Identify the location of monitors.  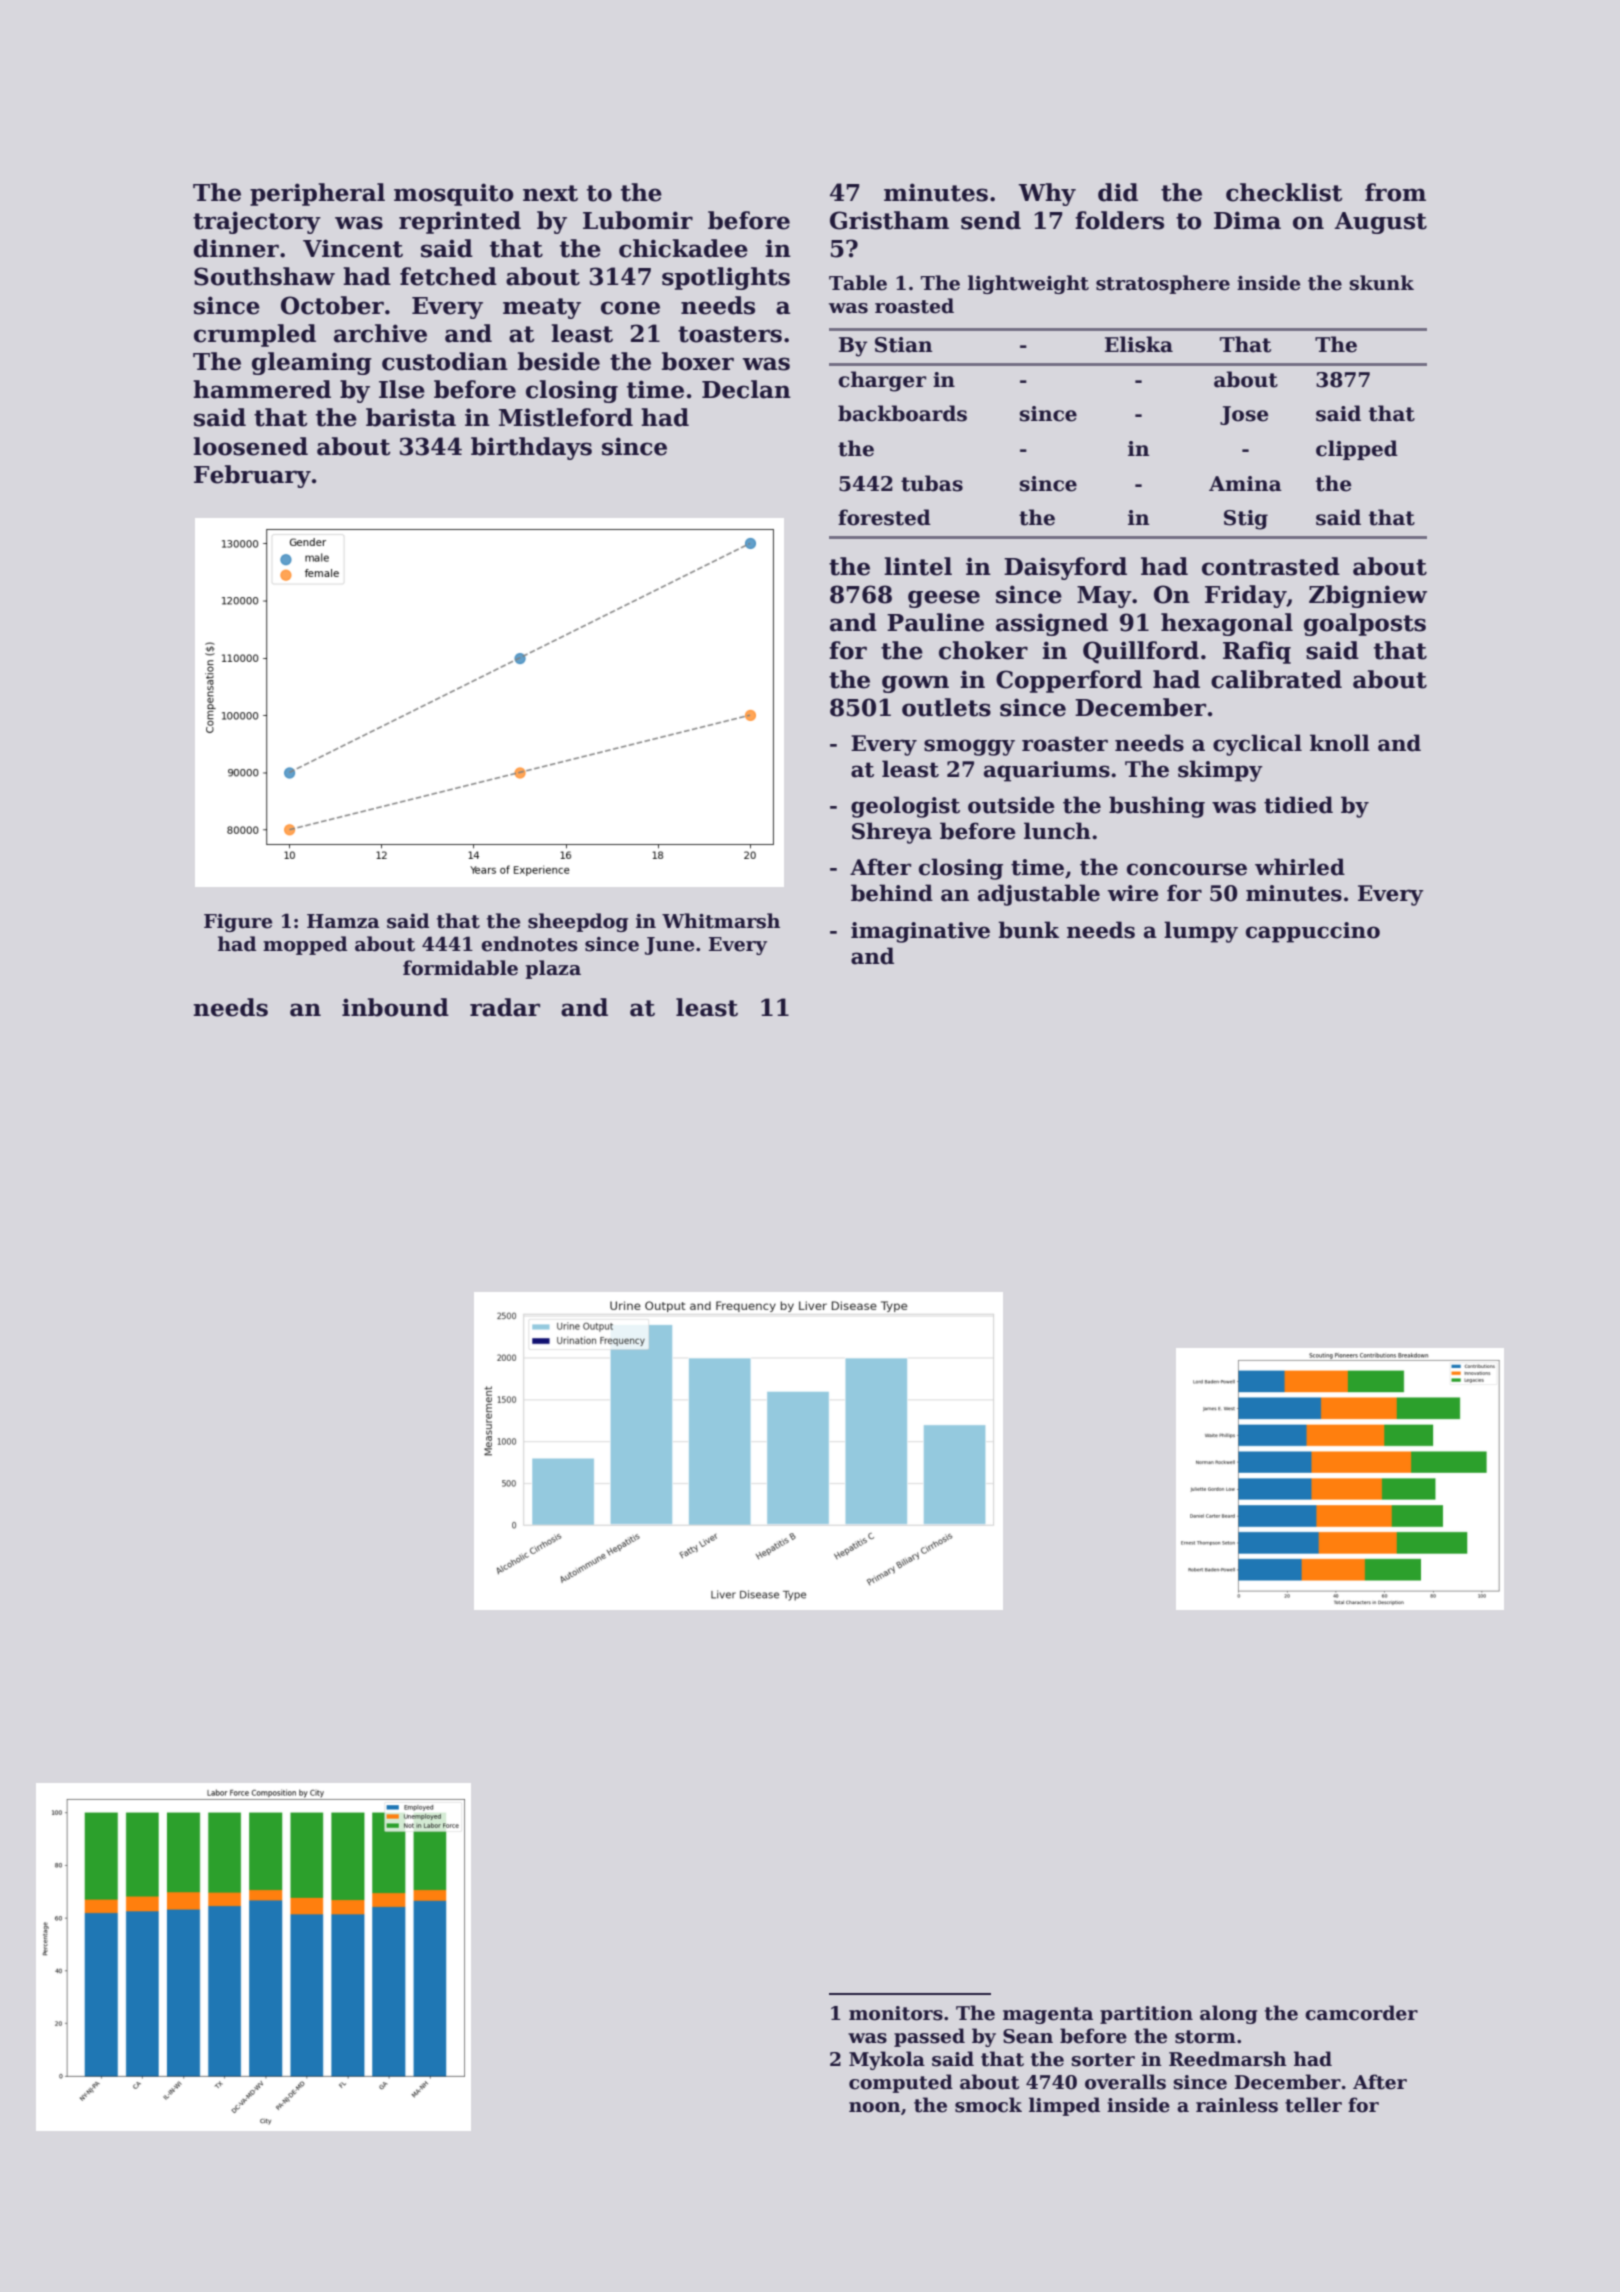
(896, 2013).
